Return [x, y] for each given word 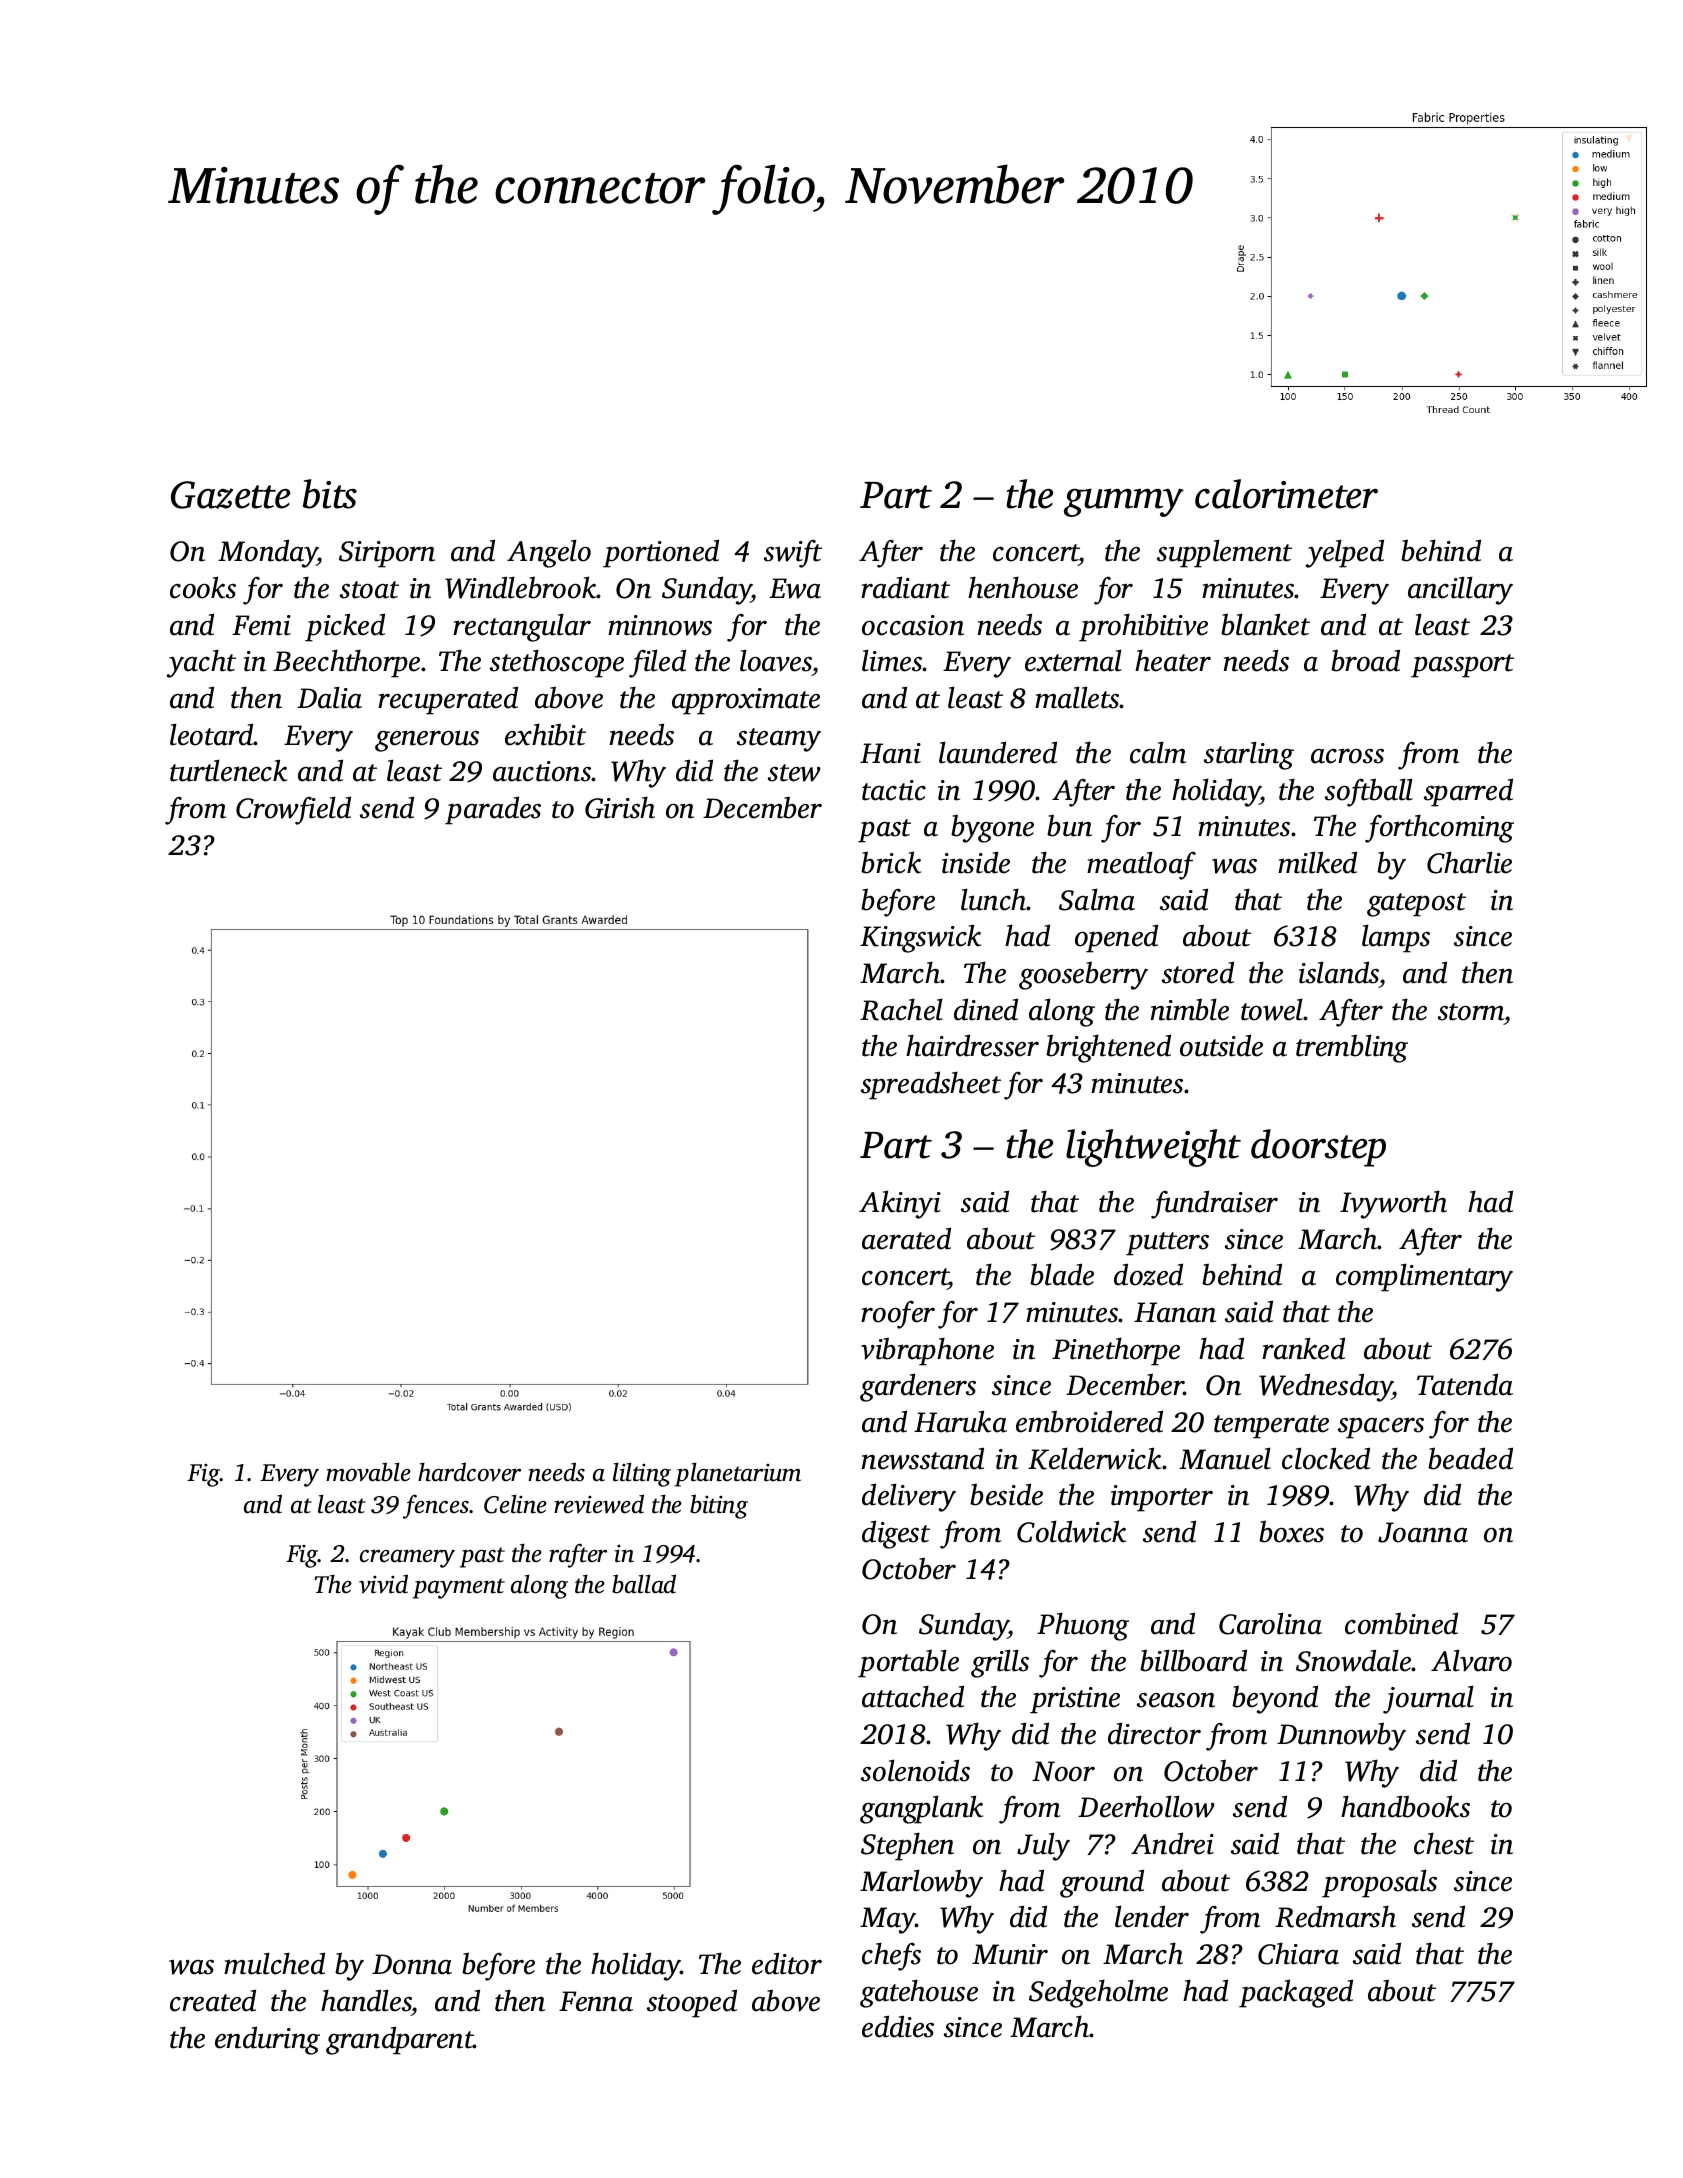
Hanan [1175, 1312]
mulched [274, 1963]
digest [896, 1534]
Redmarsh [1335, 1916]
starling [1249, 755]
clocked [1326, 1458]
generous [427, 741]
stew [794, 773]
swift [793, 554]
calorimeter [1286, 494]
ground [1102, 1883]
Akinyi [900, 1204]
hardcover [469, 1472]
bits [330, 494]
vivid [383, 1584]
